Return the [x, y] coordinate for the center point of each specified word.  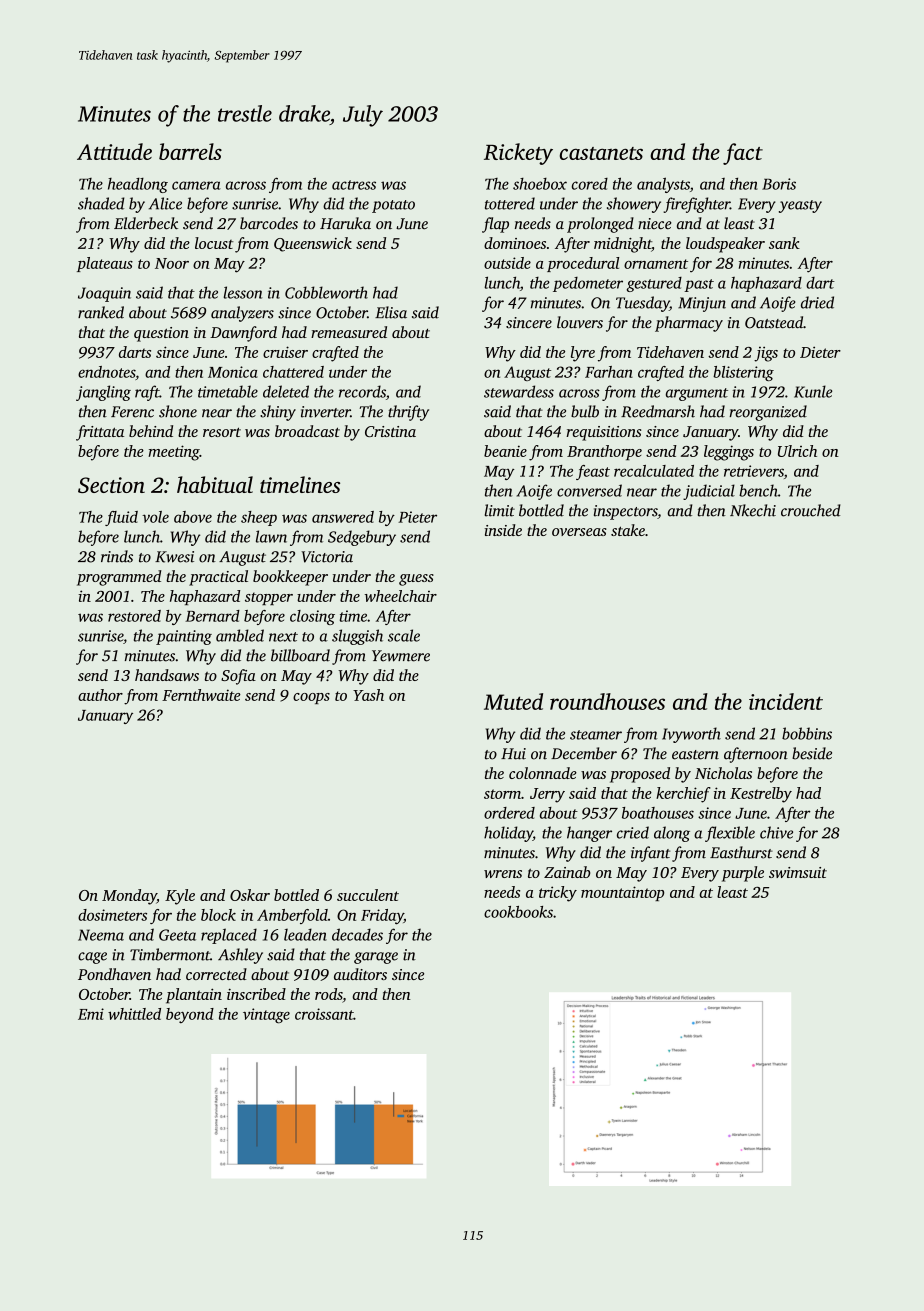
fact [743, 154]
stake [628, 530]
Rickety [518, 154]
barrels [190, 151]
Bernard [212, 616]
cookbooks [518, 912]
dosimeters [112, 915]
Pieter [417, 517]
